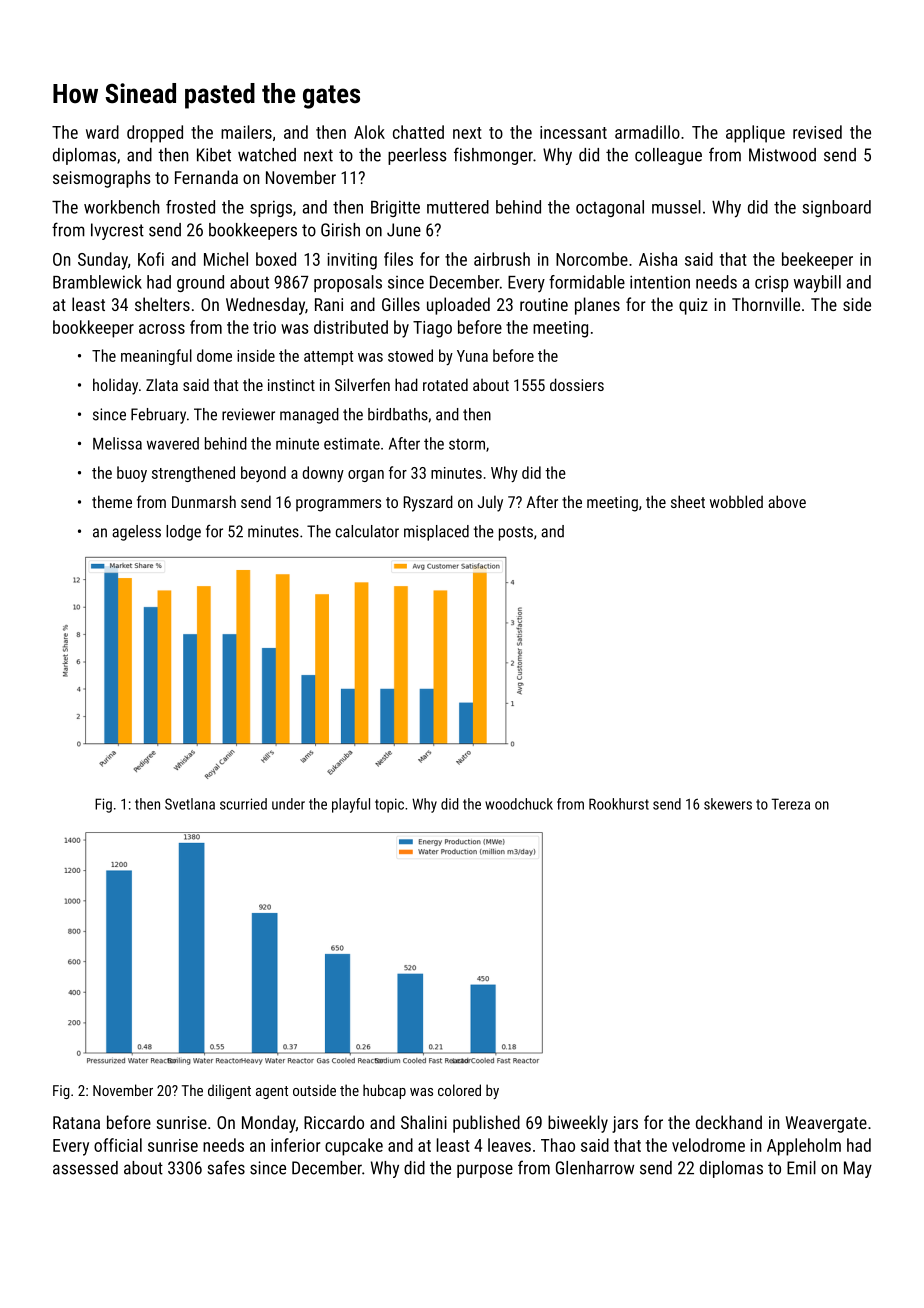 The image size is (924, 1308). What do you see at coordinates (445, 384) in the screenshot?
I see `rotated` at bounding box center [445, 384].
